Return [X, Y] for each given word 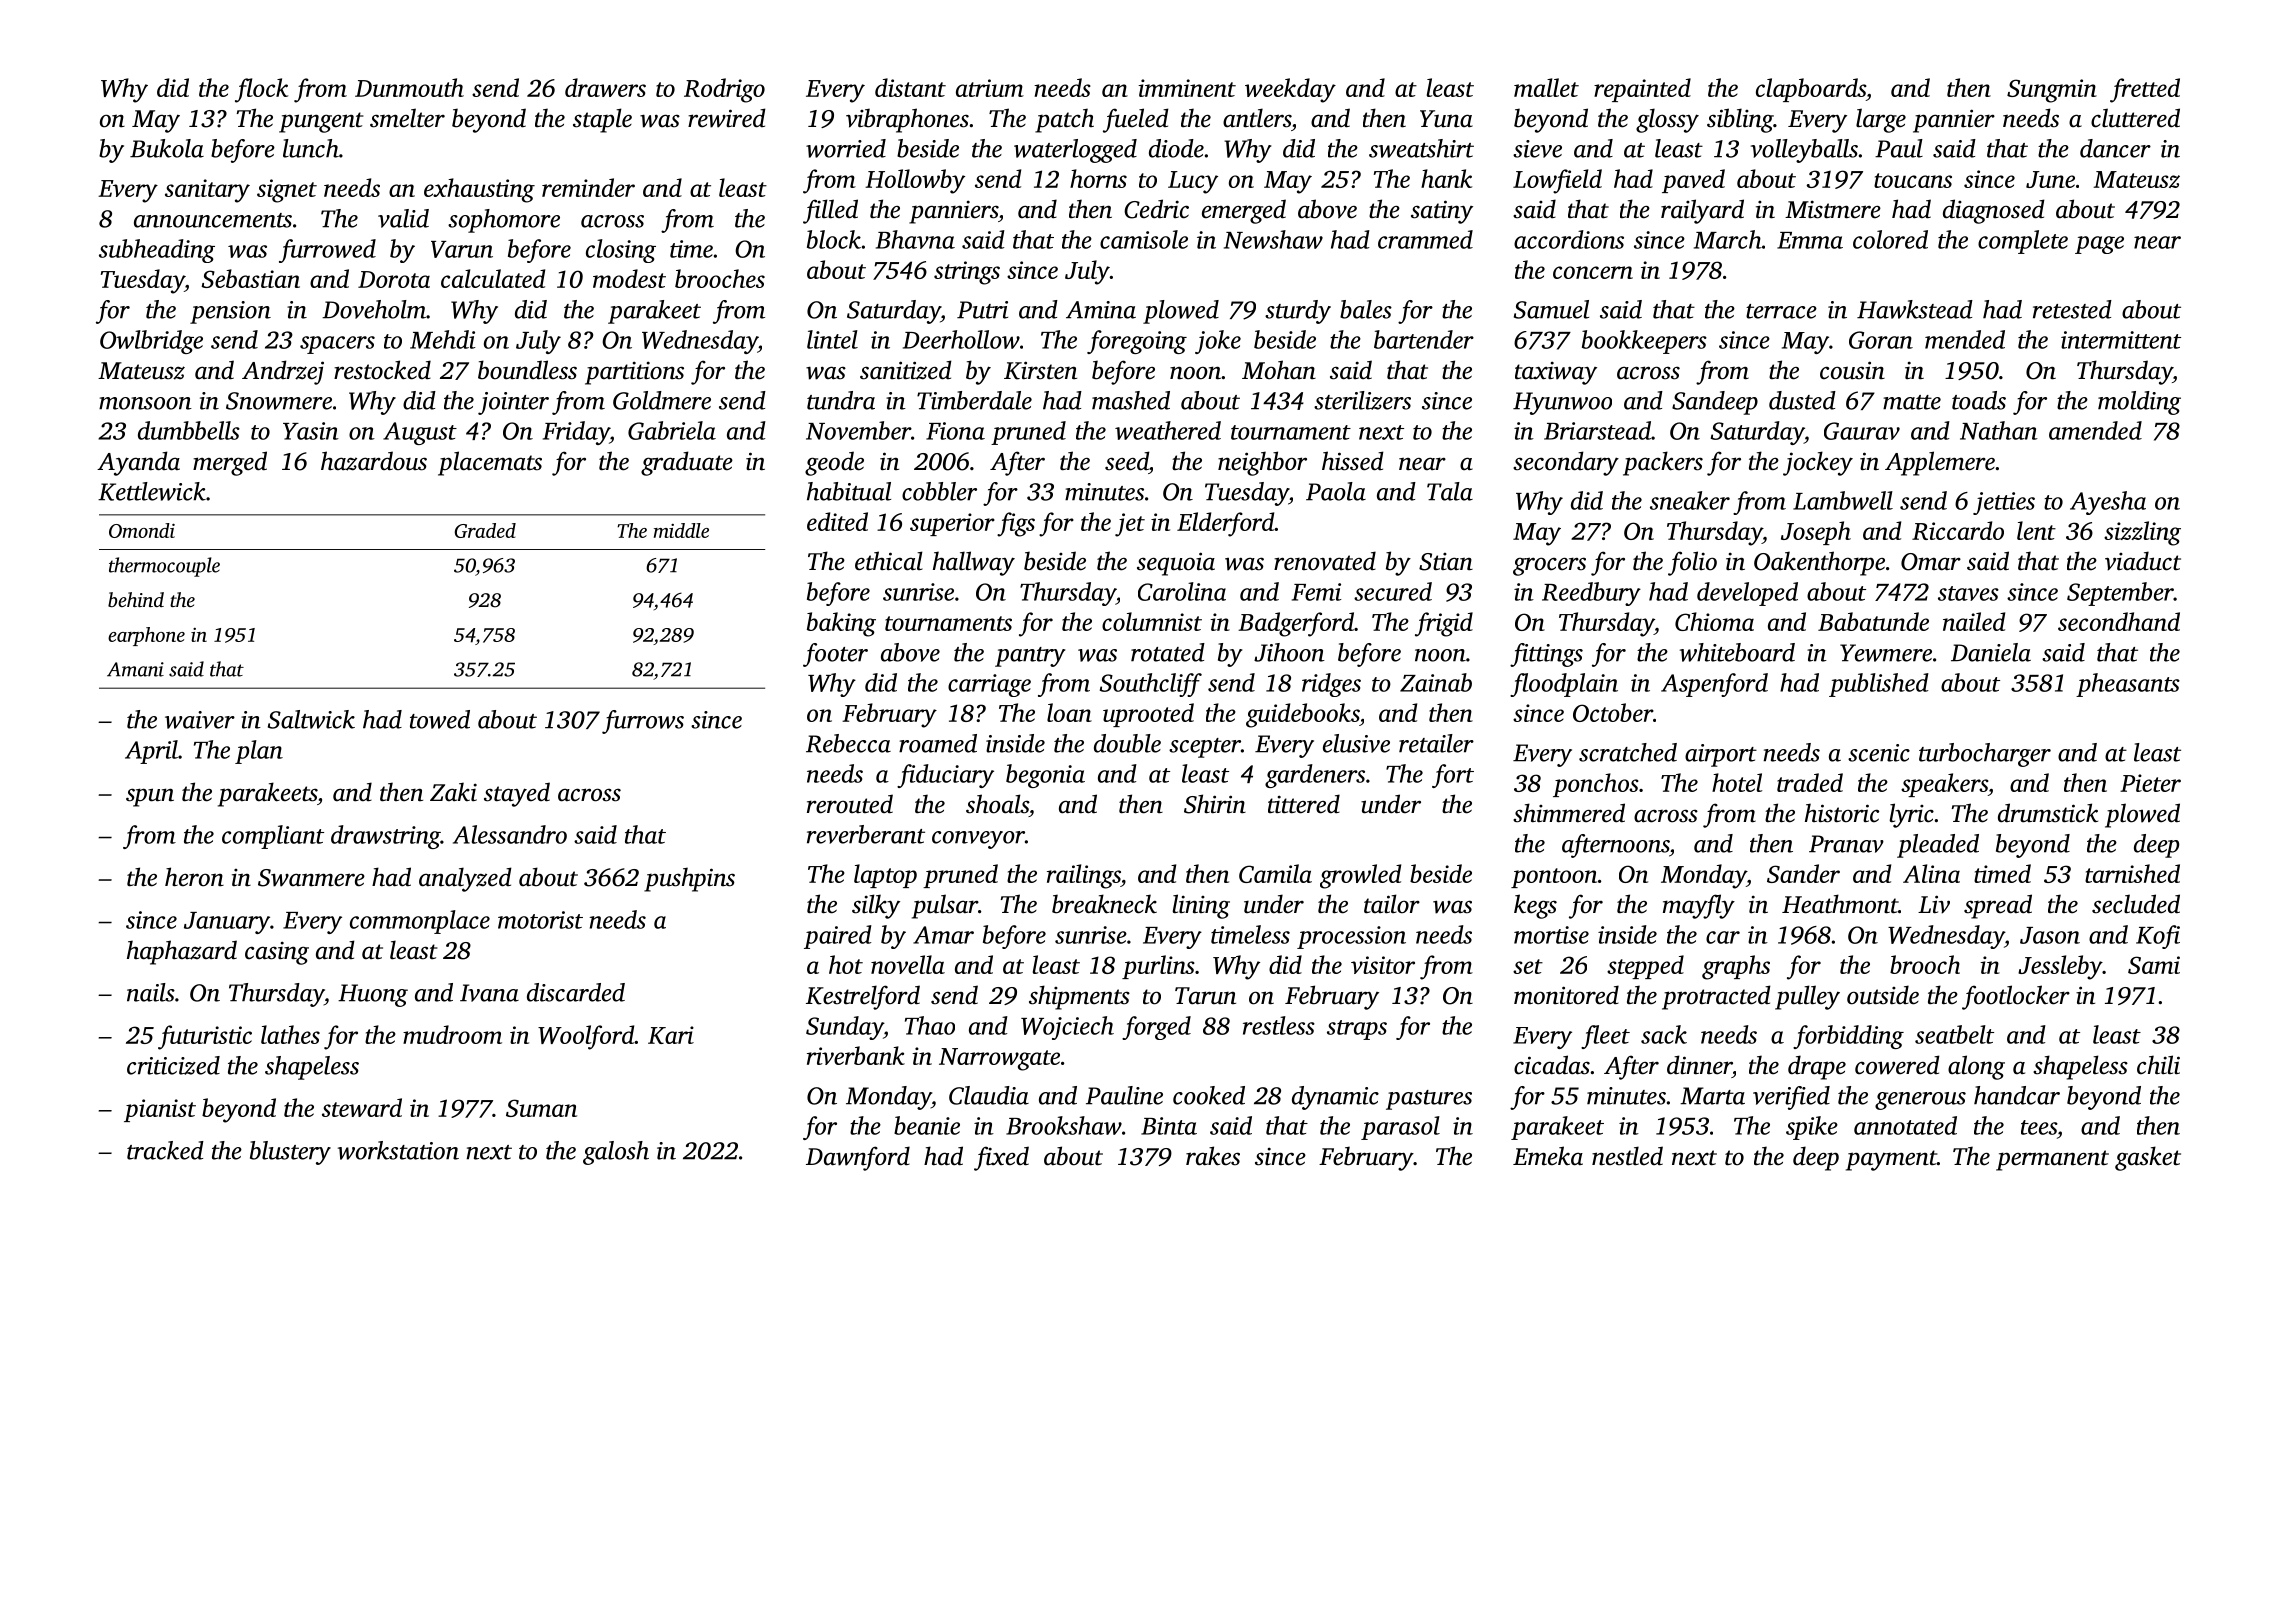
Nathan [1999, 430]
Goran [1881, 340]
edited [837, 521]
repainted [1642, 90]
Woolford [586, 1037]
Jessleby [2060, 967]
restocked [382, 370]
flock [261, 90]
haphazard [182, 952]
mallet [1546, 87]
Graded [485, 530]
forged [1156, 1028]
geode [834, 463]
